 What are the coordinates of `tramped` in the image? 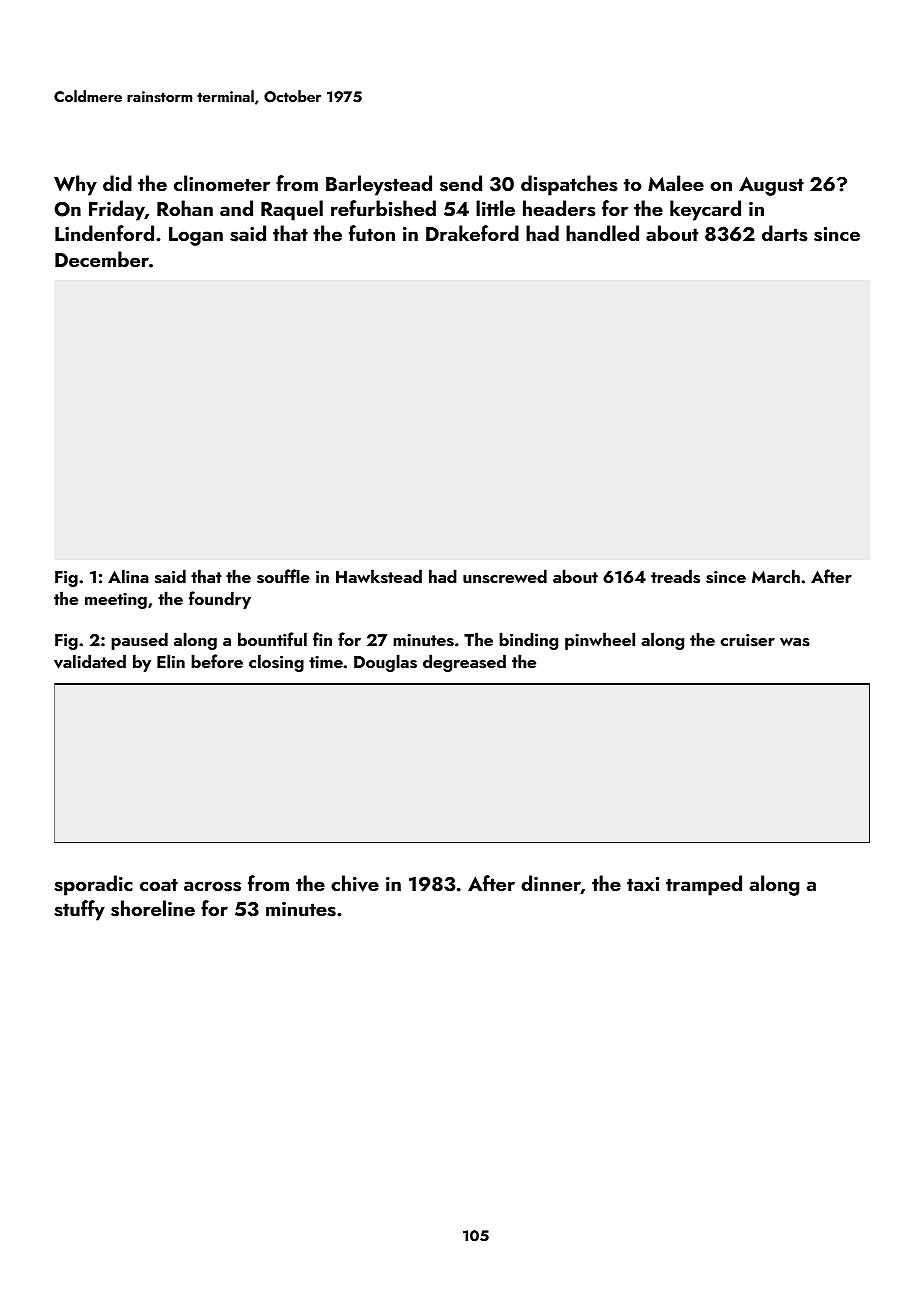 It's located at (704, 885).
